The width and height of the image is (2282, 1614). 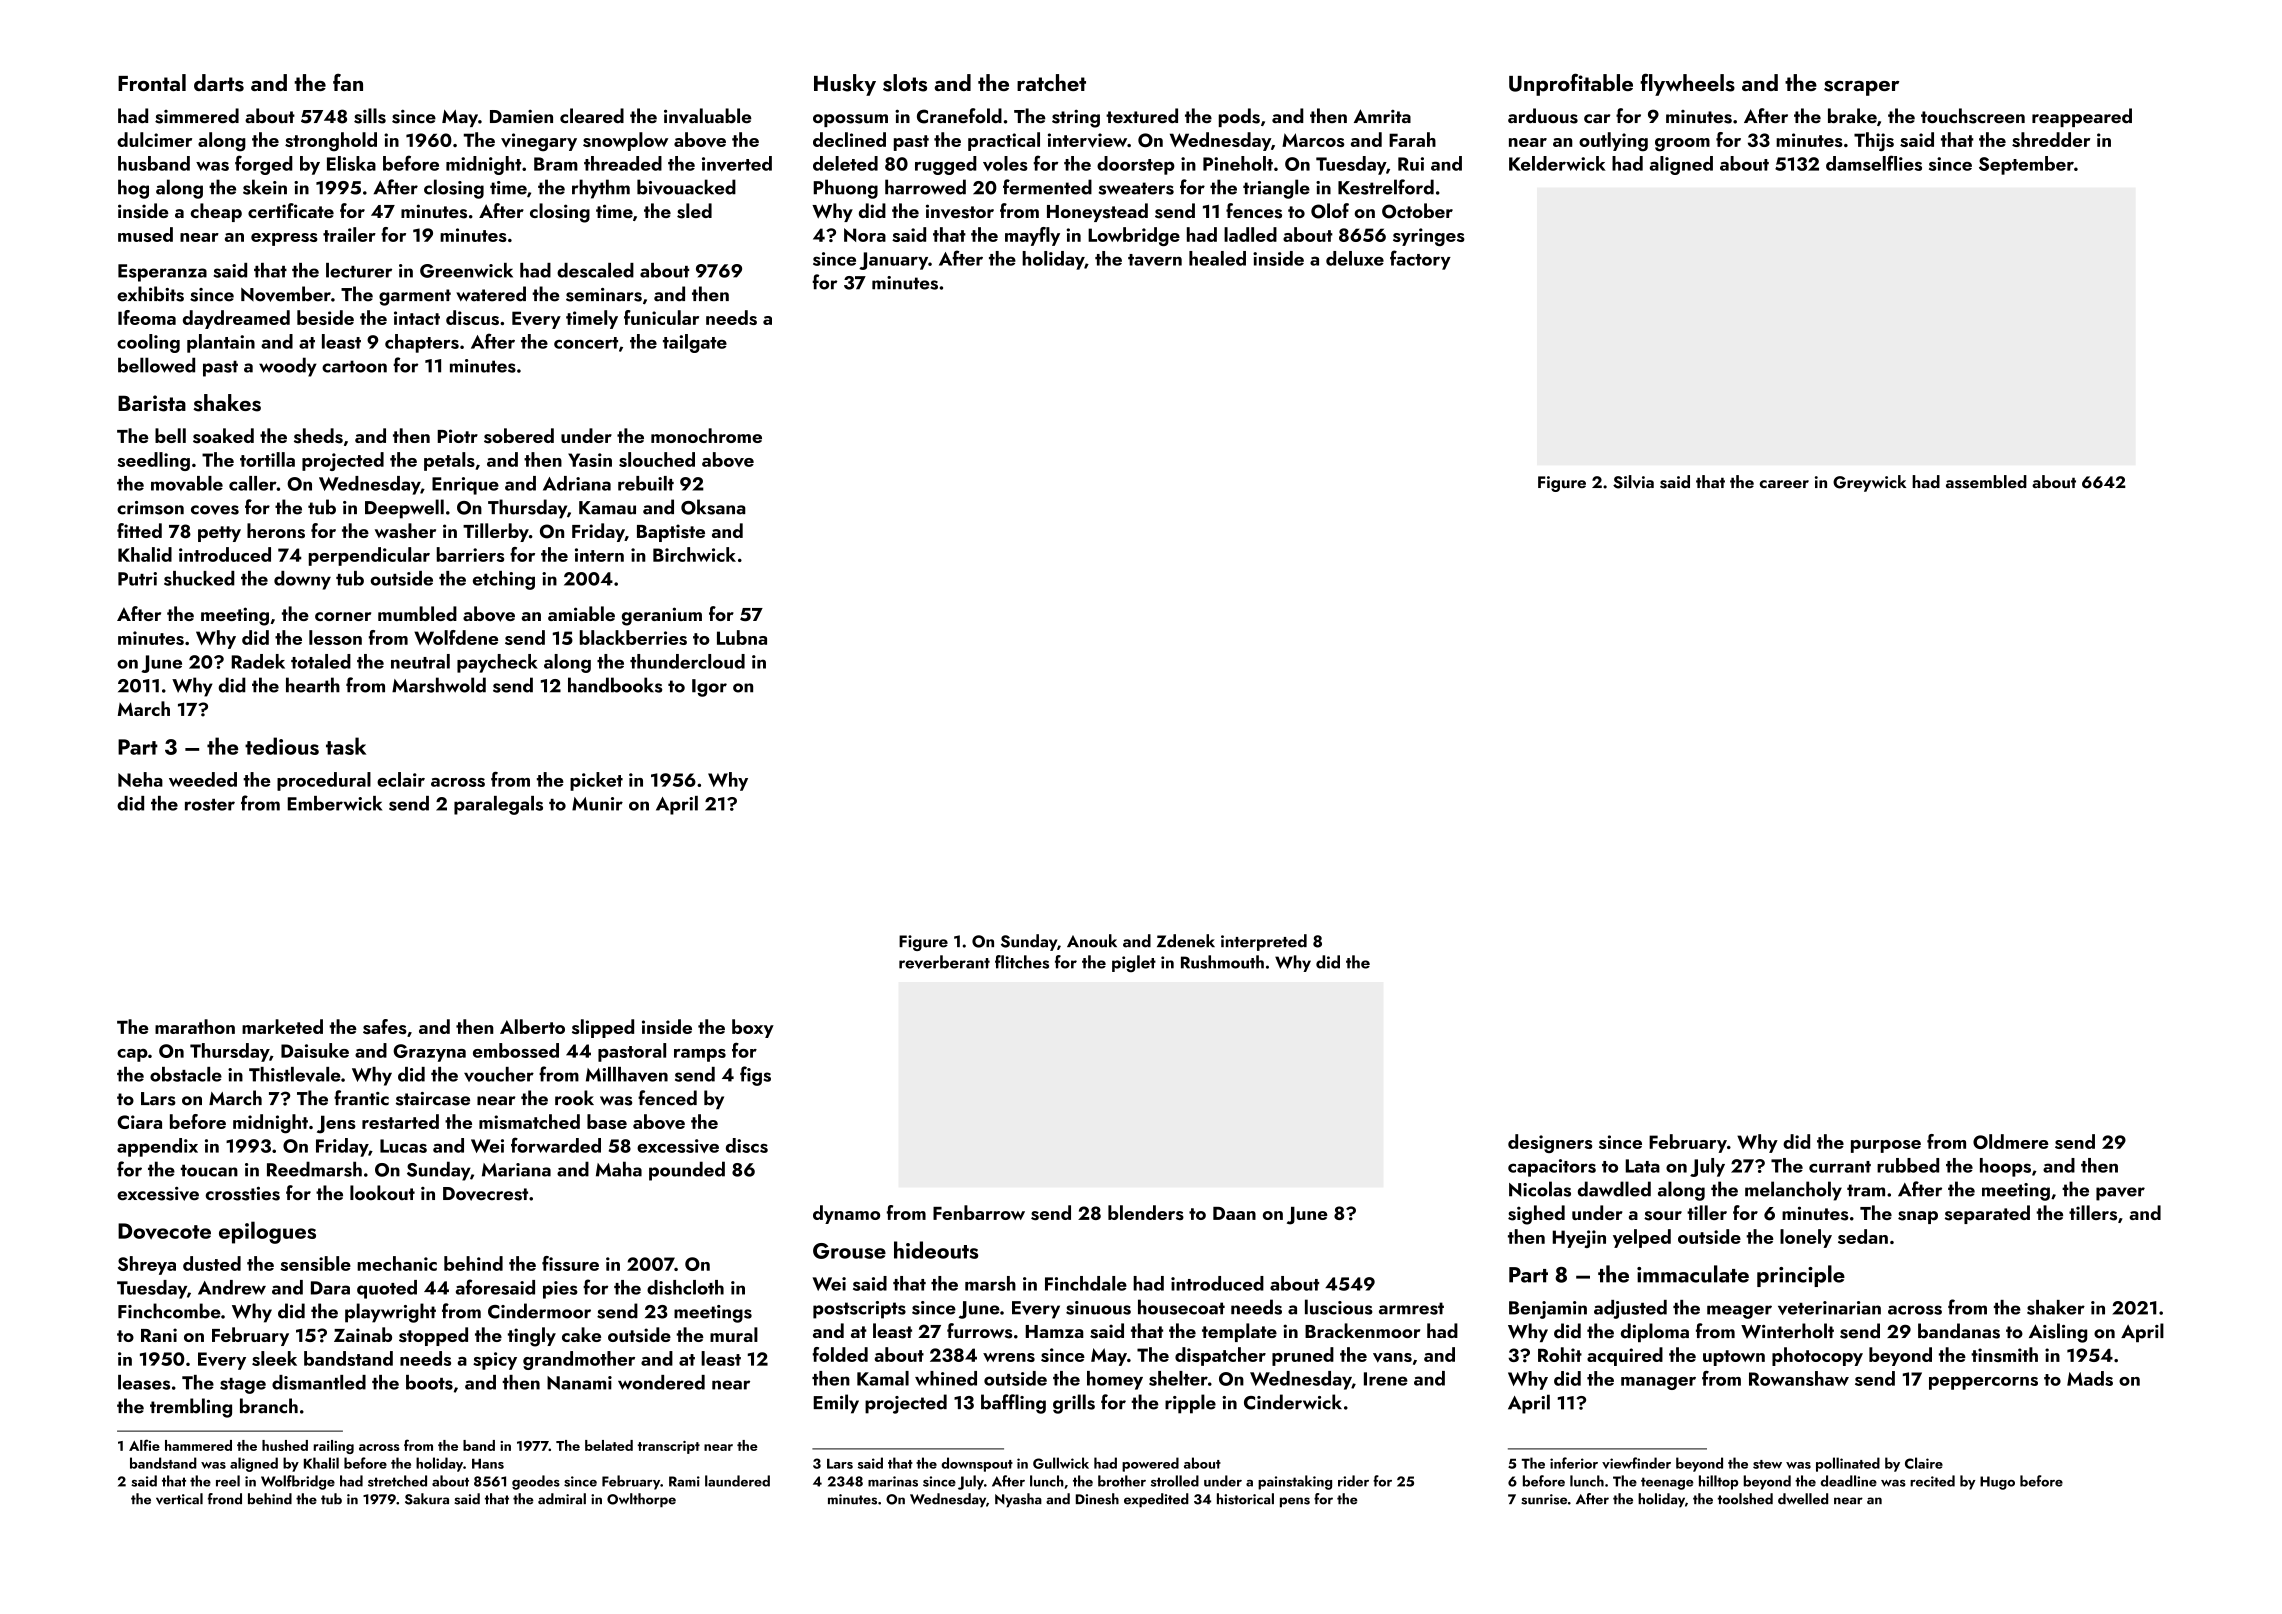 What do you see at coordinates (1803, 1499) in the image?
I see `dwelled` at bounding box center [1803, 1499].
